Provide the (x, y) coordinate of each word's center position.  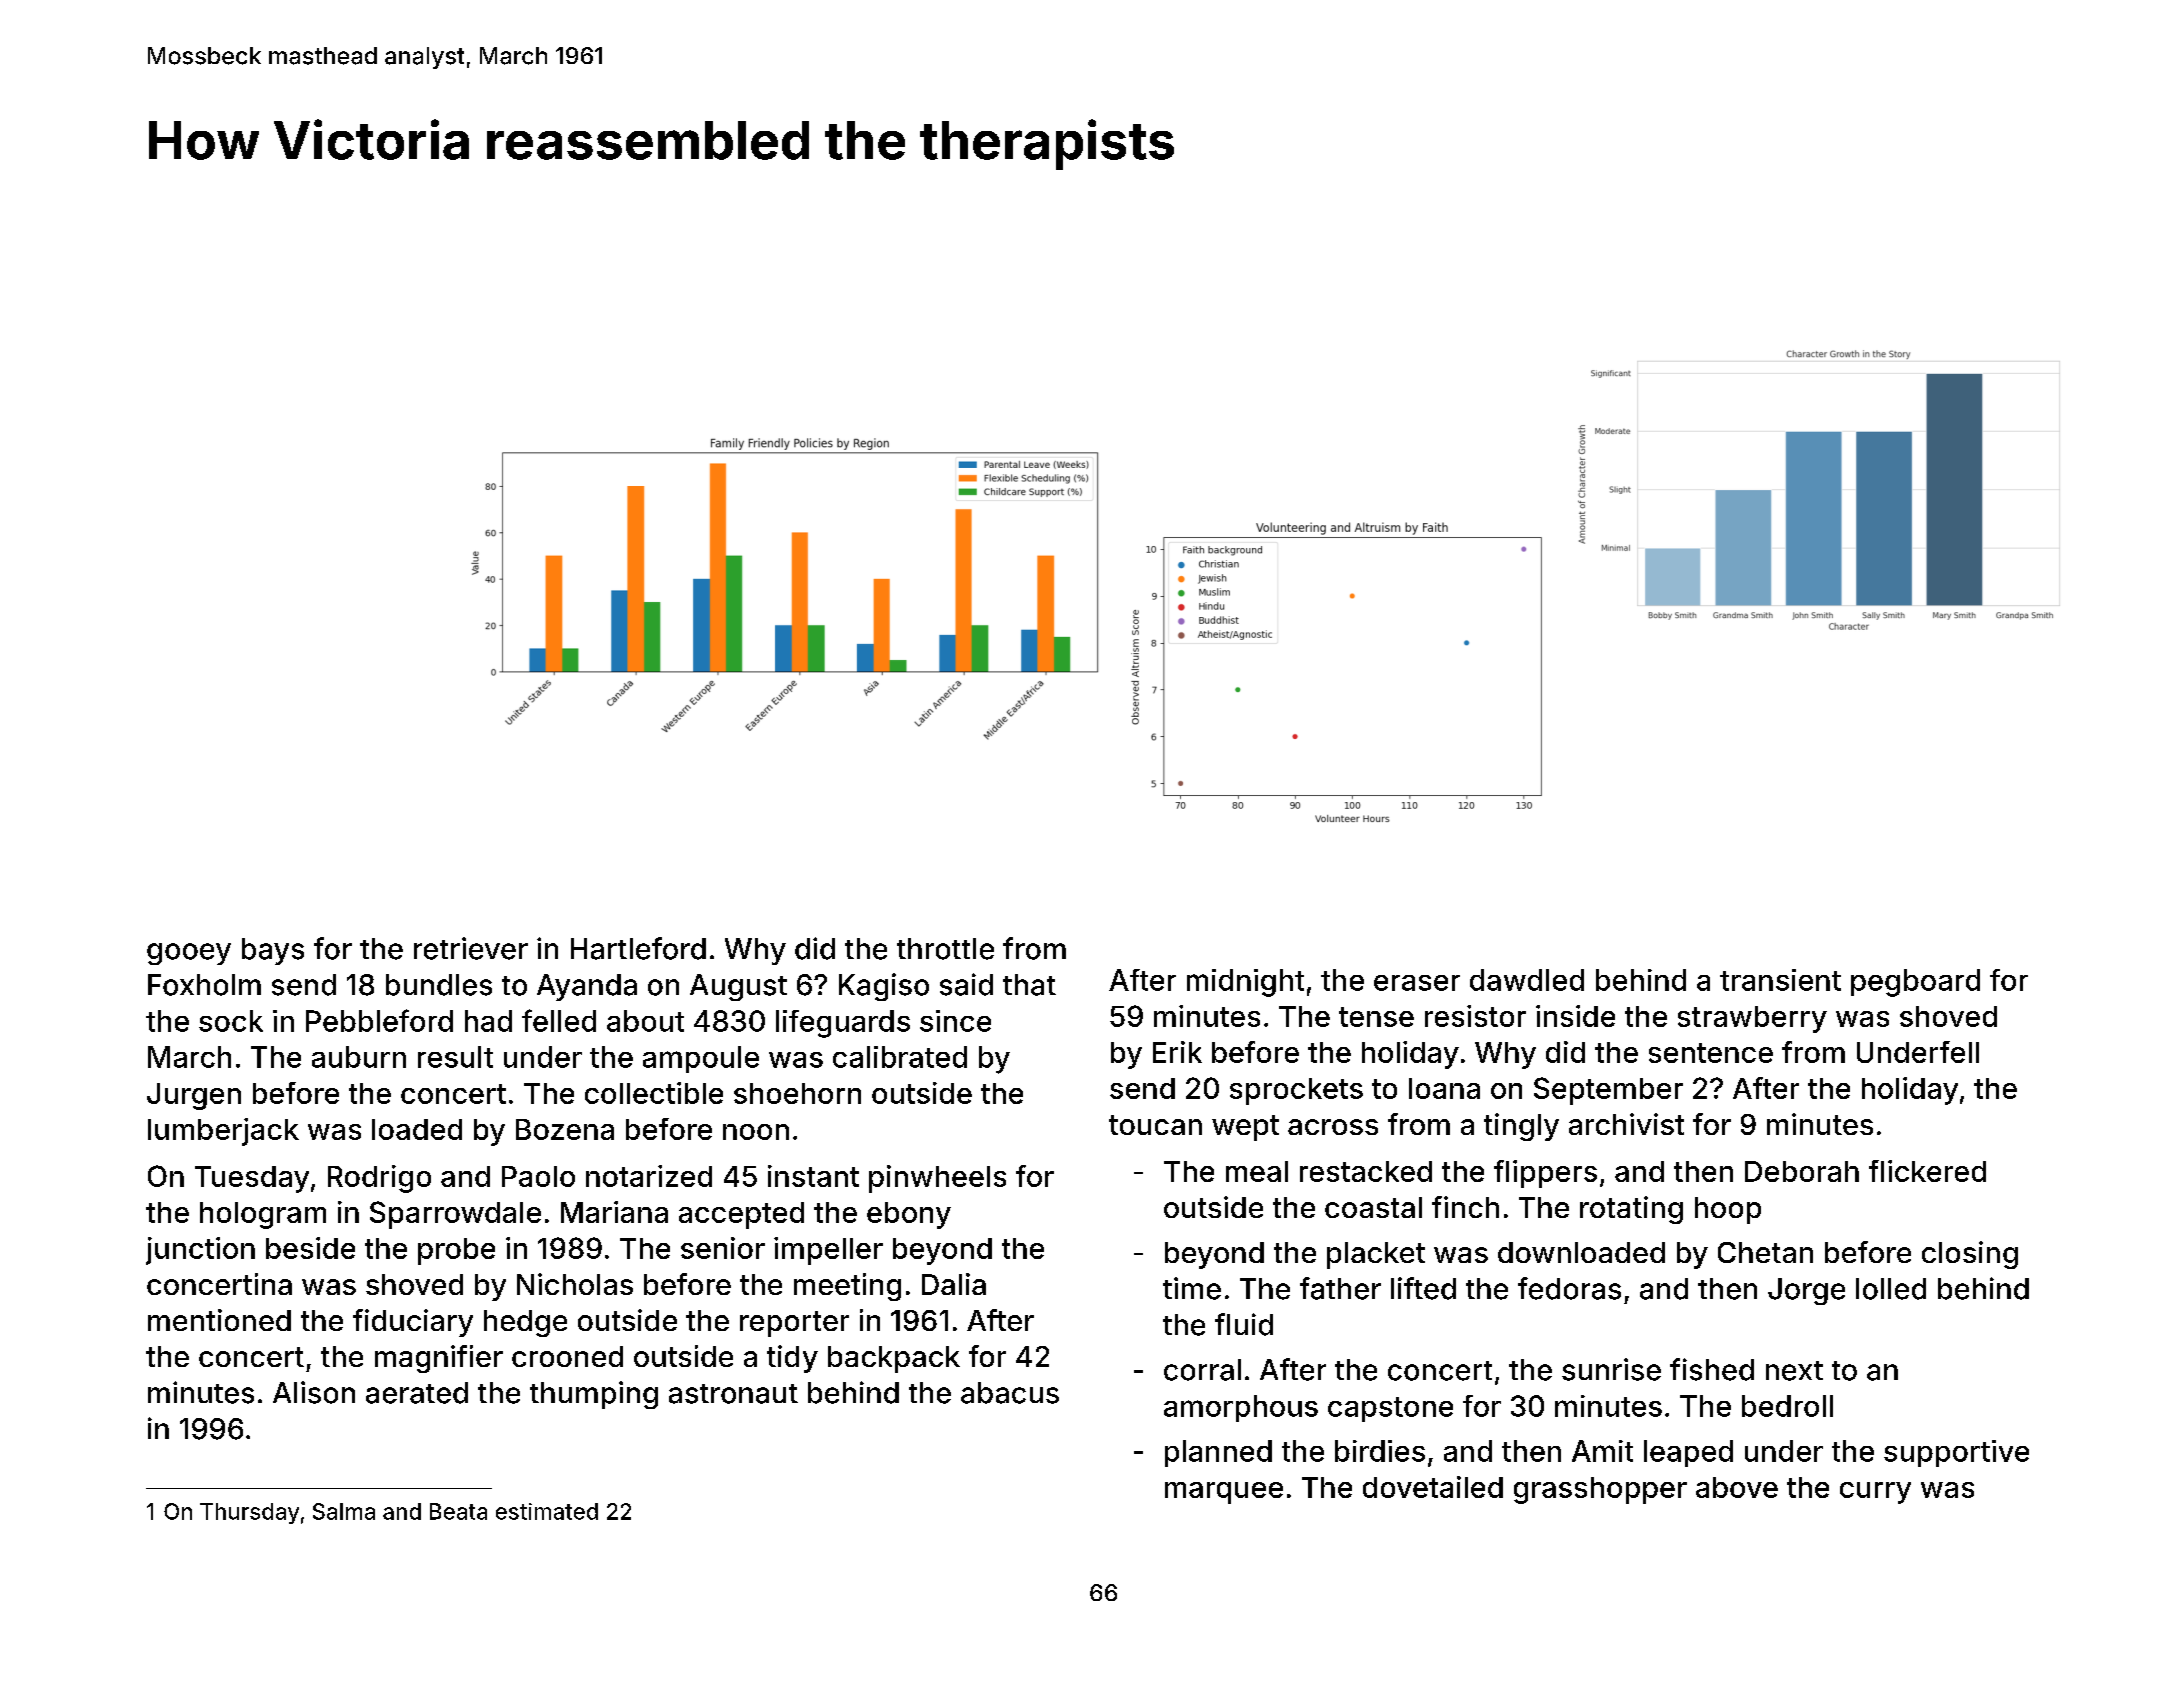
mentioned (219, 1320)
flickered (1927, 1171)
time (1192, 1288)
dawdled (1527, 980)
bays (273, 951)
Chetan (1765, 1252)
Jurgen (194, 1096)
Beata (458, 1511)
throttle (945, 949)
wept (1245, 1128)
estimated (547, 1511)
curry (1875, 1493)
